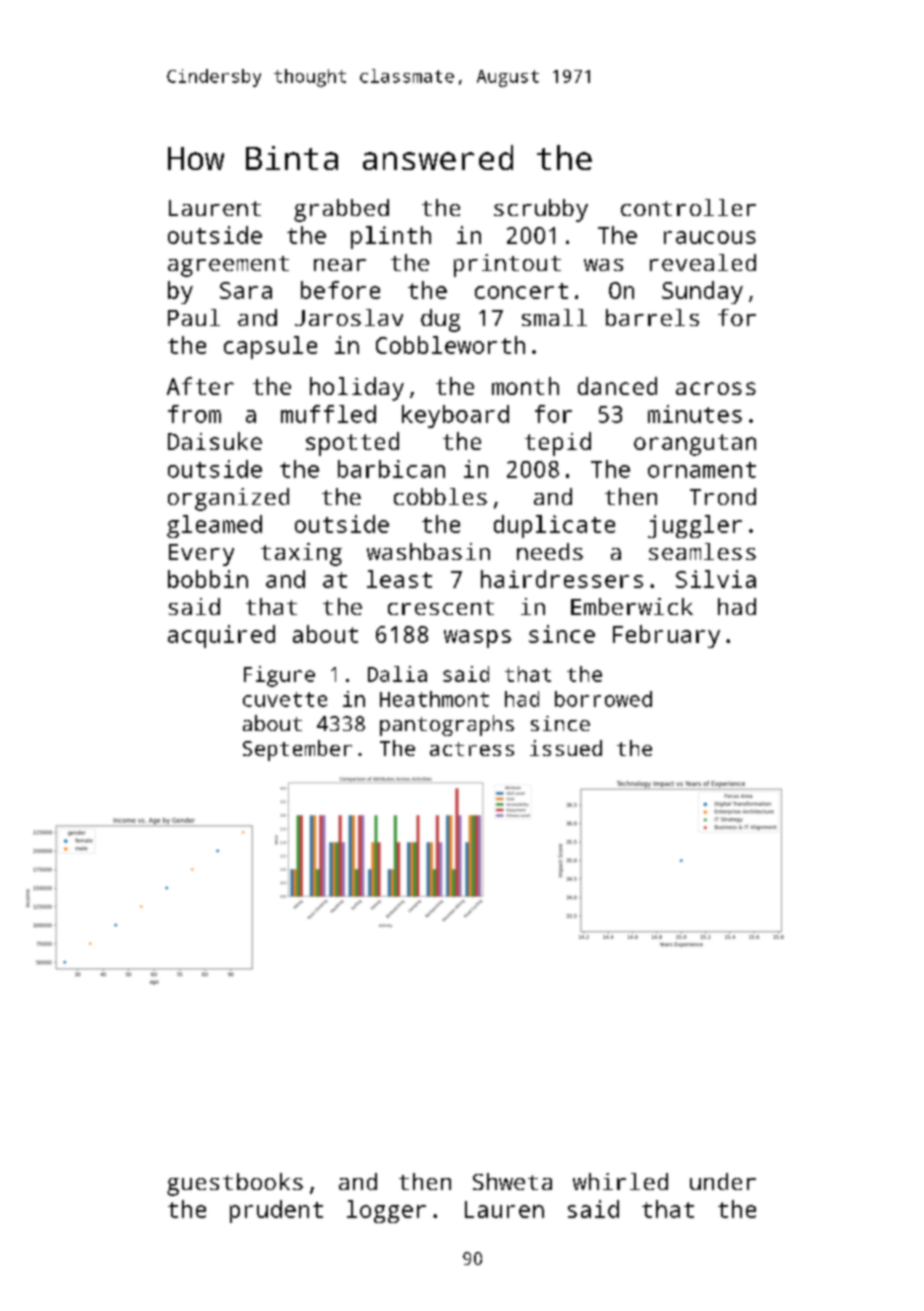 The width and height of the image is (924, 1311). I want to click on whirled, so click(620, 1181).
